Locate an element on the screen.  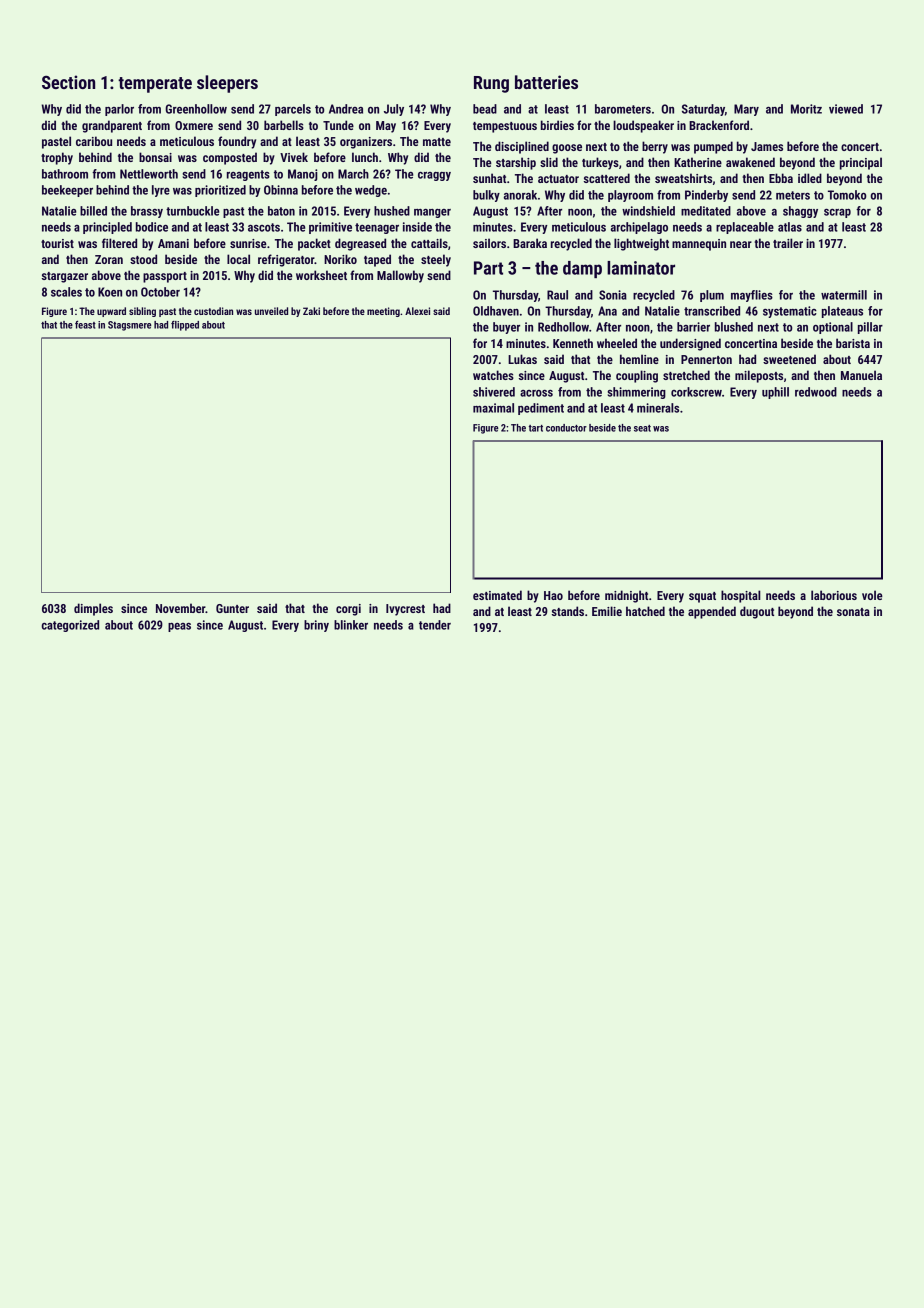
peas is located at coordinates (179, 627).
